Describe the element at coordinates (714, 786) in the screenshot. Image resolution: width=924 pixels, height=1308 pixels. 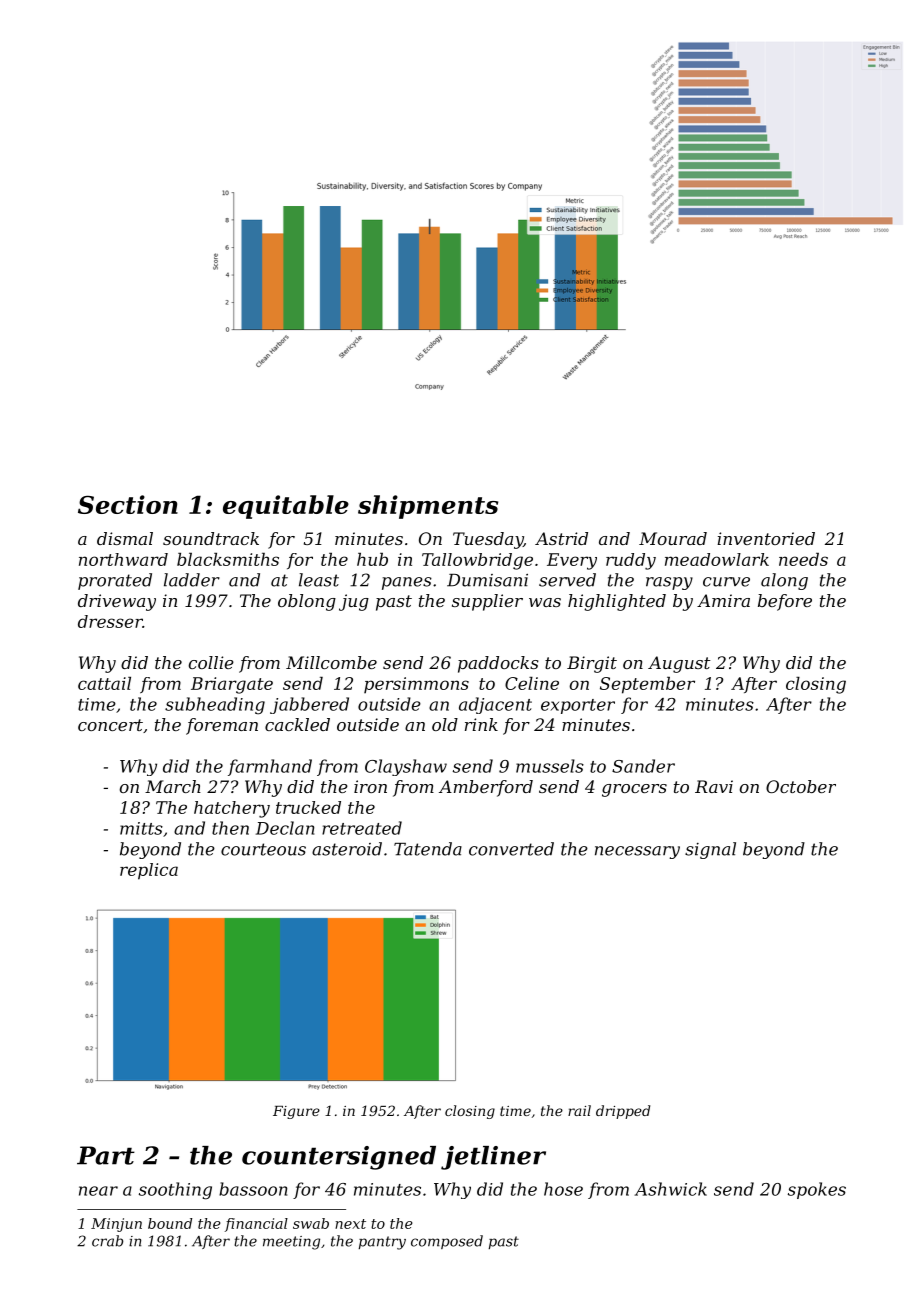
I see `Ravi` at that location.
